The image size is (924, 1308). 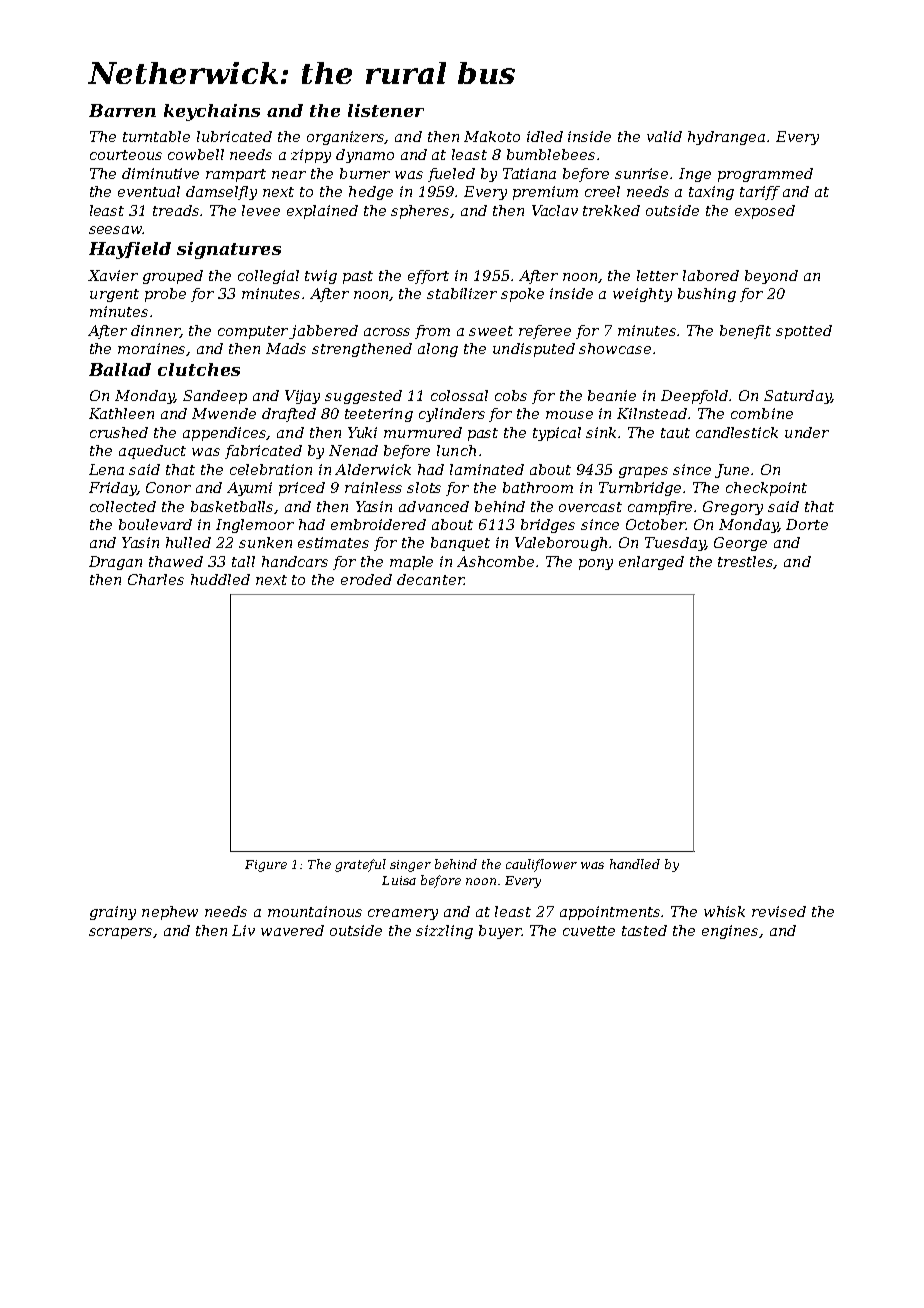 I want to click on cylinders, so click(x=452, y=415).
